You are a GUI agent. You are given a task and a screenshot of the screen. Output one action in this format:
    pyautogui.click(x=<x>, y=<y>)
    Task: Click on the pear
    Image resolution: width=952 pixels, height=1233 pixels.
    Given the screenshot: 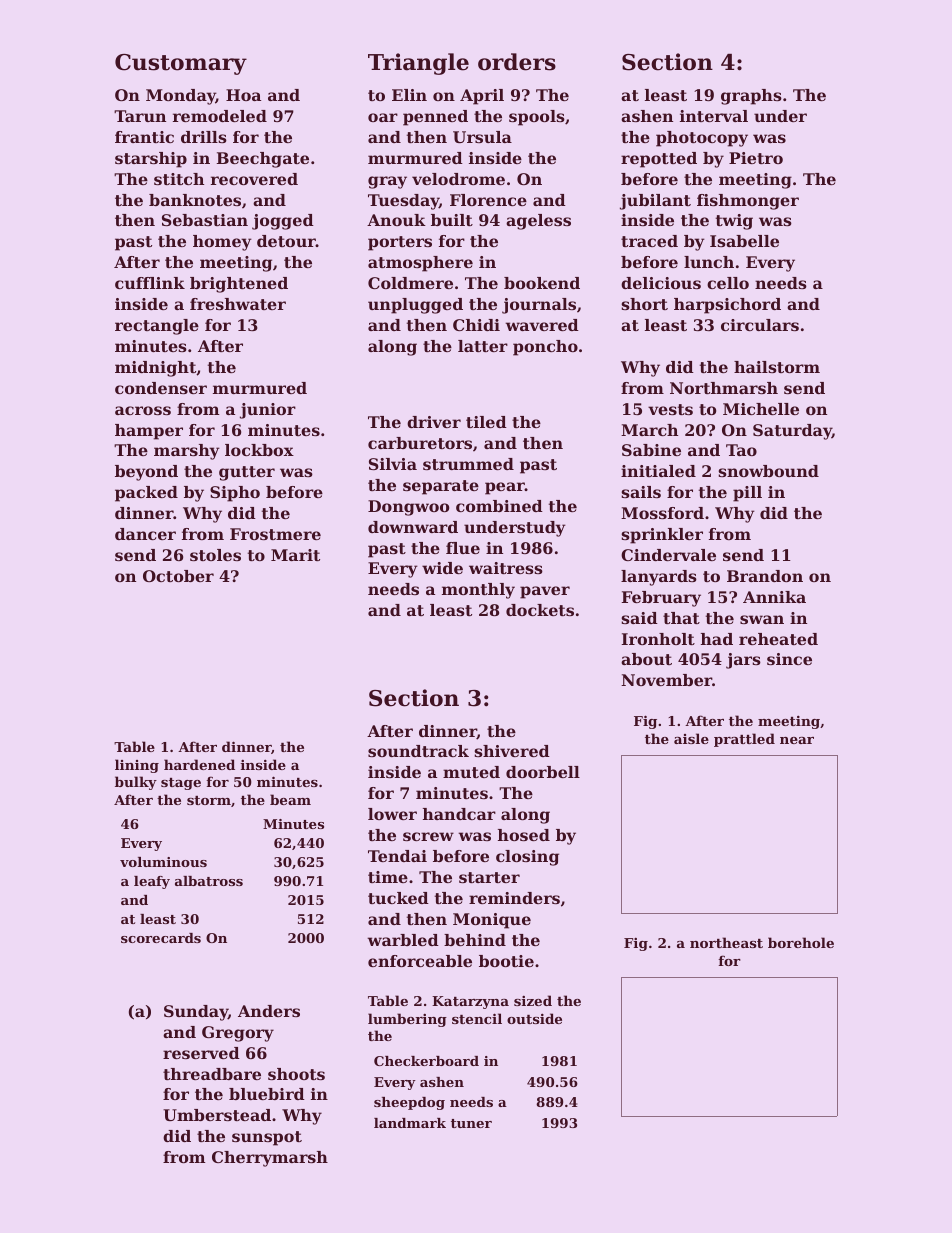 What is the action you would take?
    pyautogui.click(x=505, y=488)
